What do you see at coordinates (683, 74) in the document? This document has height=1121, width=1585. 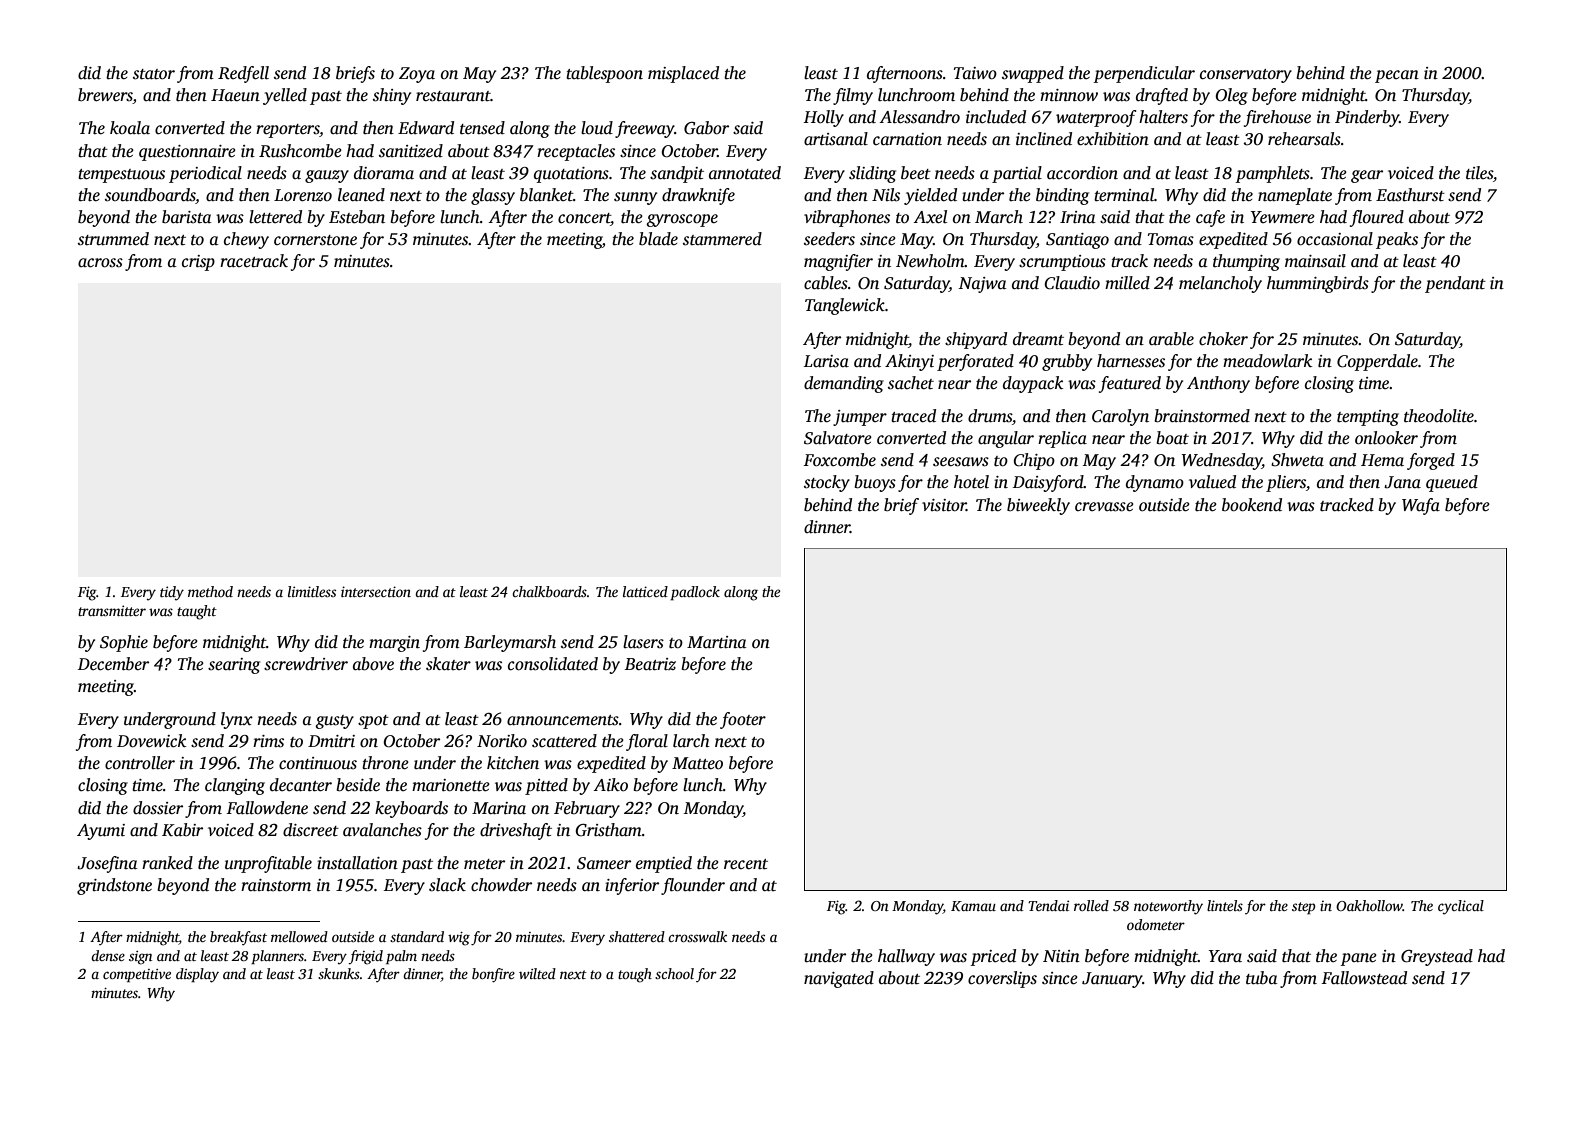 I see `misplaced` at bounding box center [683, 74].
